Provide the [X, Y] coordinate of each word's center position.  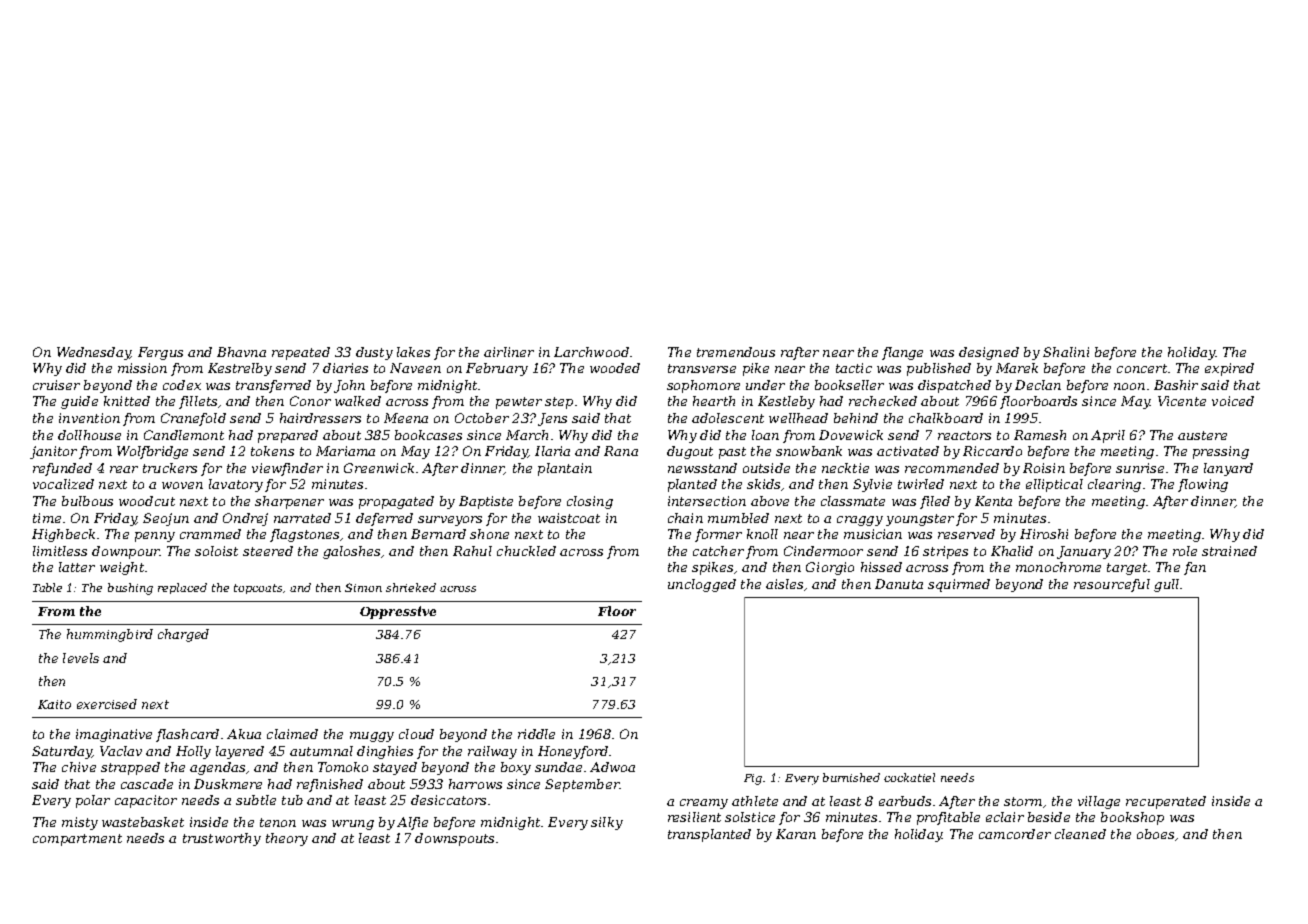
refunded [62, 469]
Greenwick [379, 468]
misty [80, 823]
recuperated [1166, 802]
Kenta [993, 501]
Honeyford [573, 752]
